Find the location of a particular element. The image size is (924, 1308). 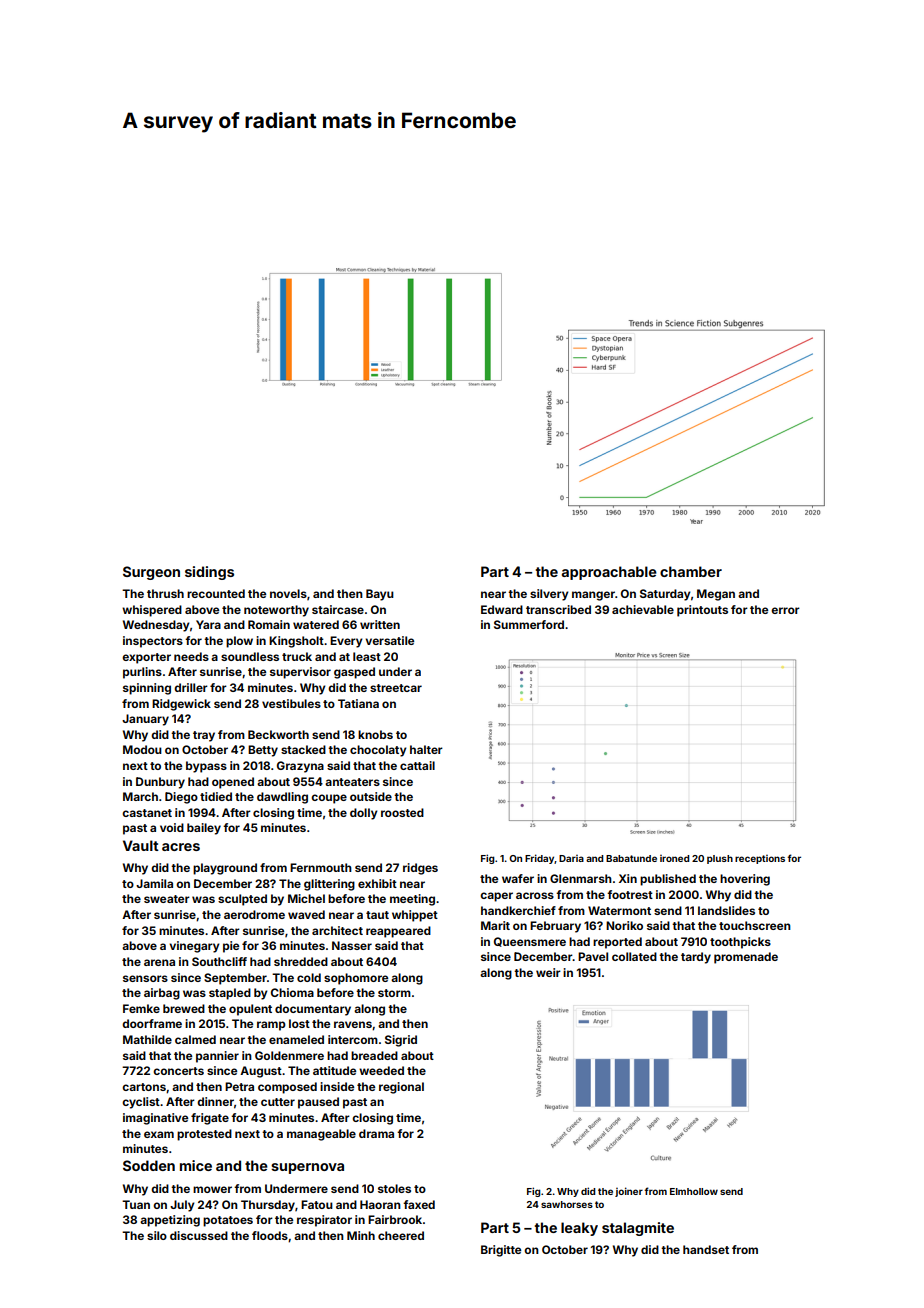

Fernmouth is located at coordinates (321, 867).
